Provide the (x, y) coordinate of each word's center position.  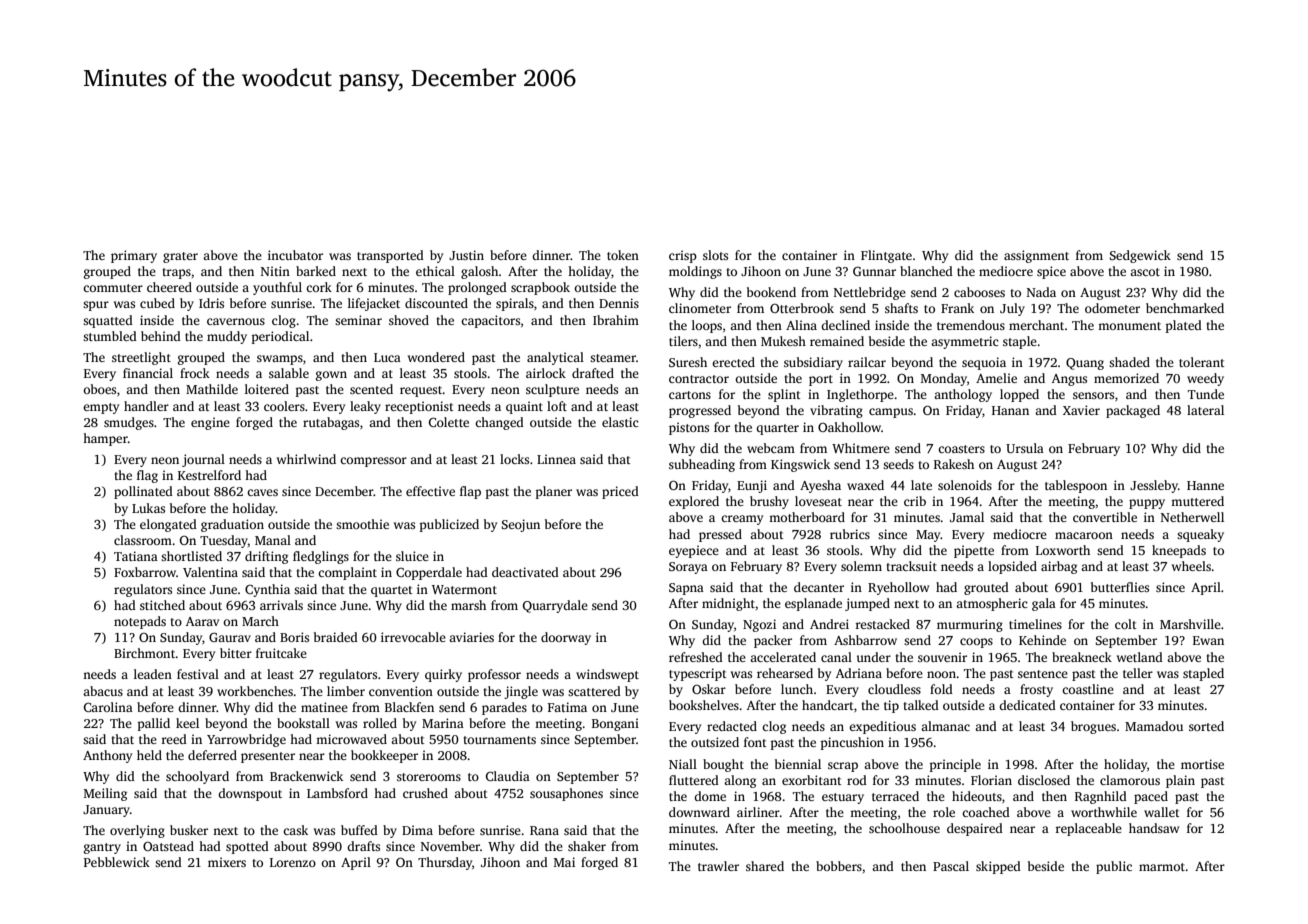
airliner (758, 812)
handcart (828, 705)
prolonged (477, 288)
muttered (1197, 501)
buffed (359, 830)
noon (941, 674)
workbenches (255, 691)
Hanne (1205, 485)
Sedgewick (1140, 256)
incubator (295, 255)
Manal (273, 540)
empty (101, 408)
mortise (1202, 764)
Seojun (520, 525)
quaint (524, 407)
